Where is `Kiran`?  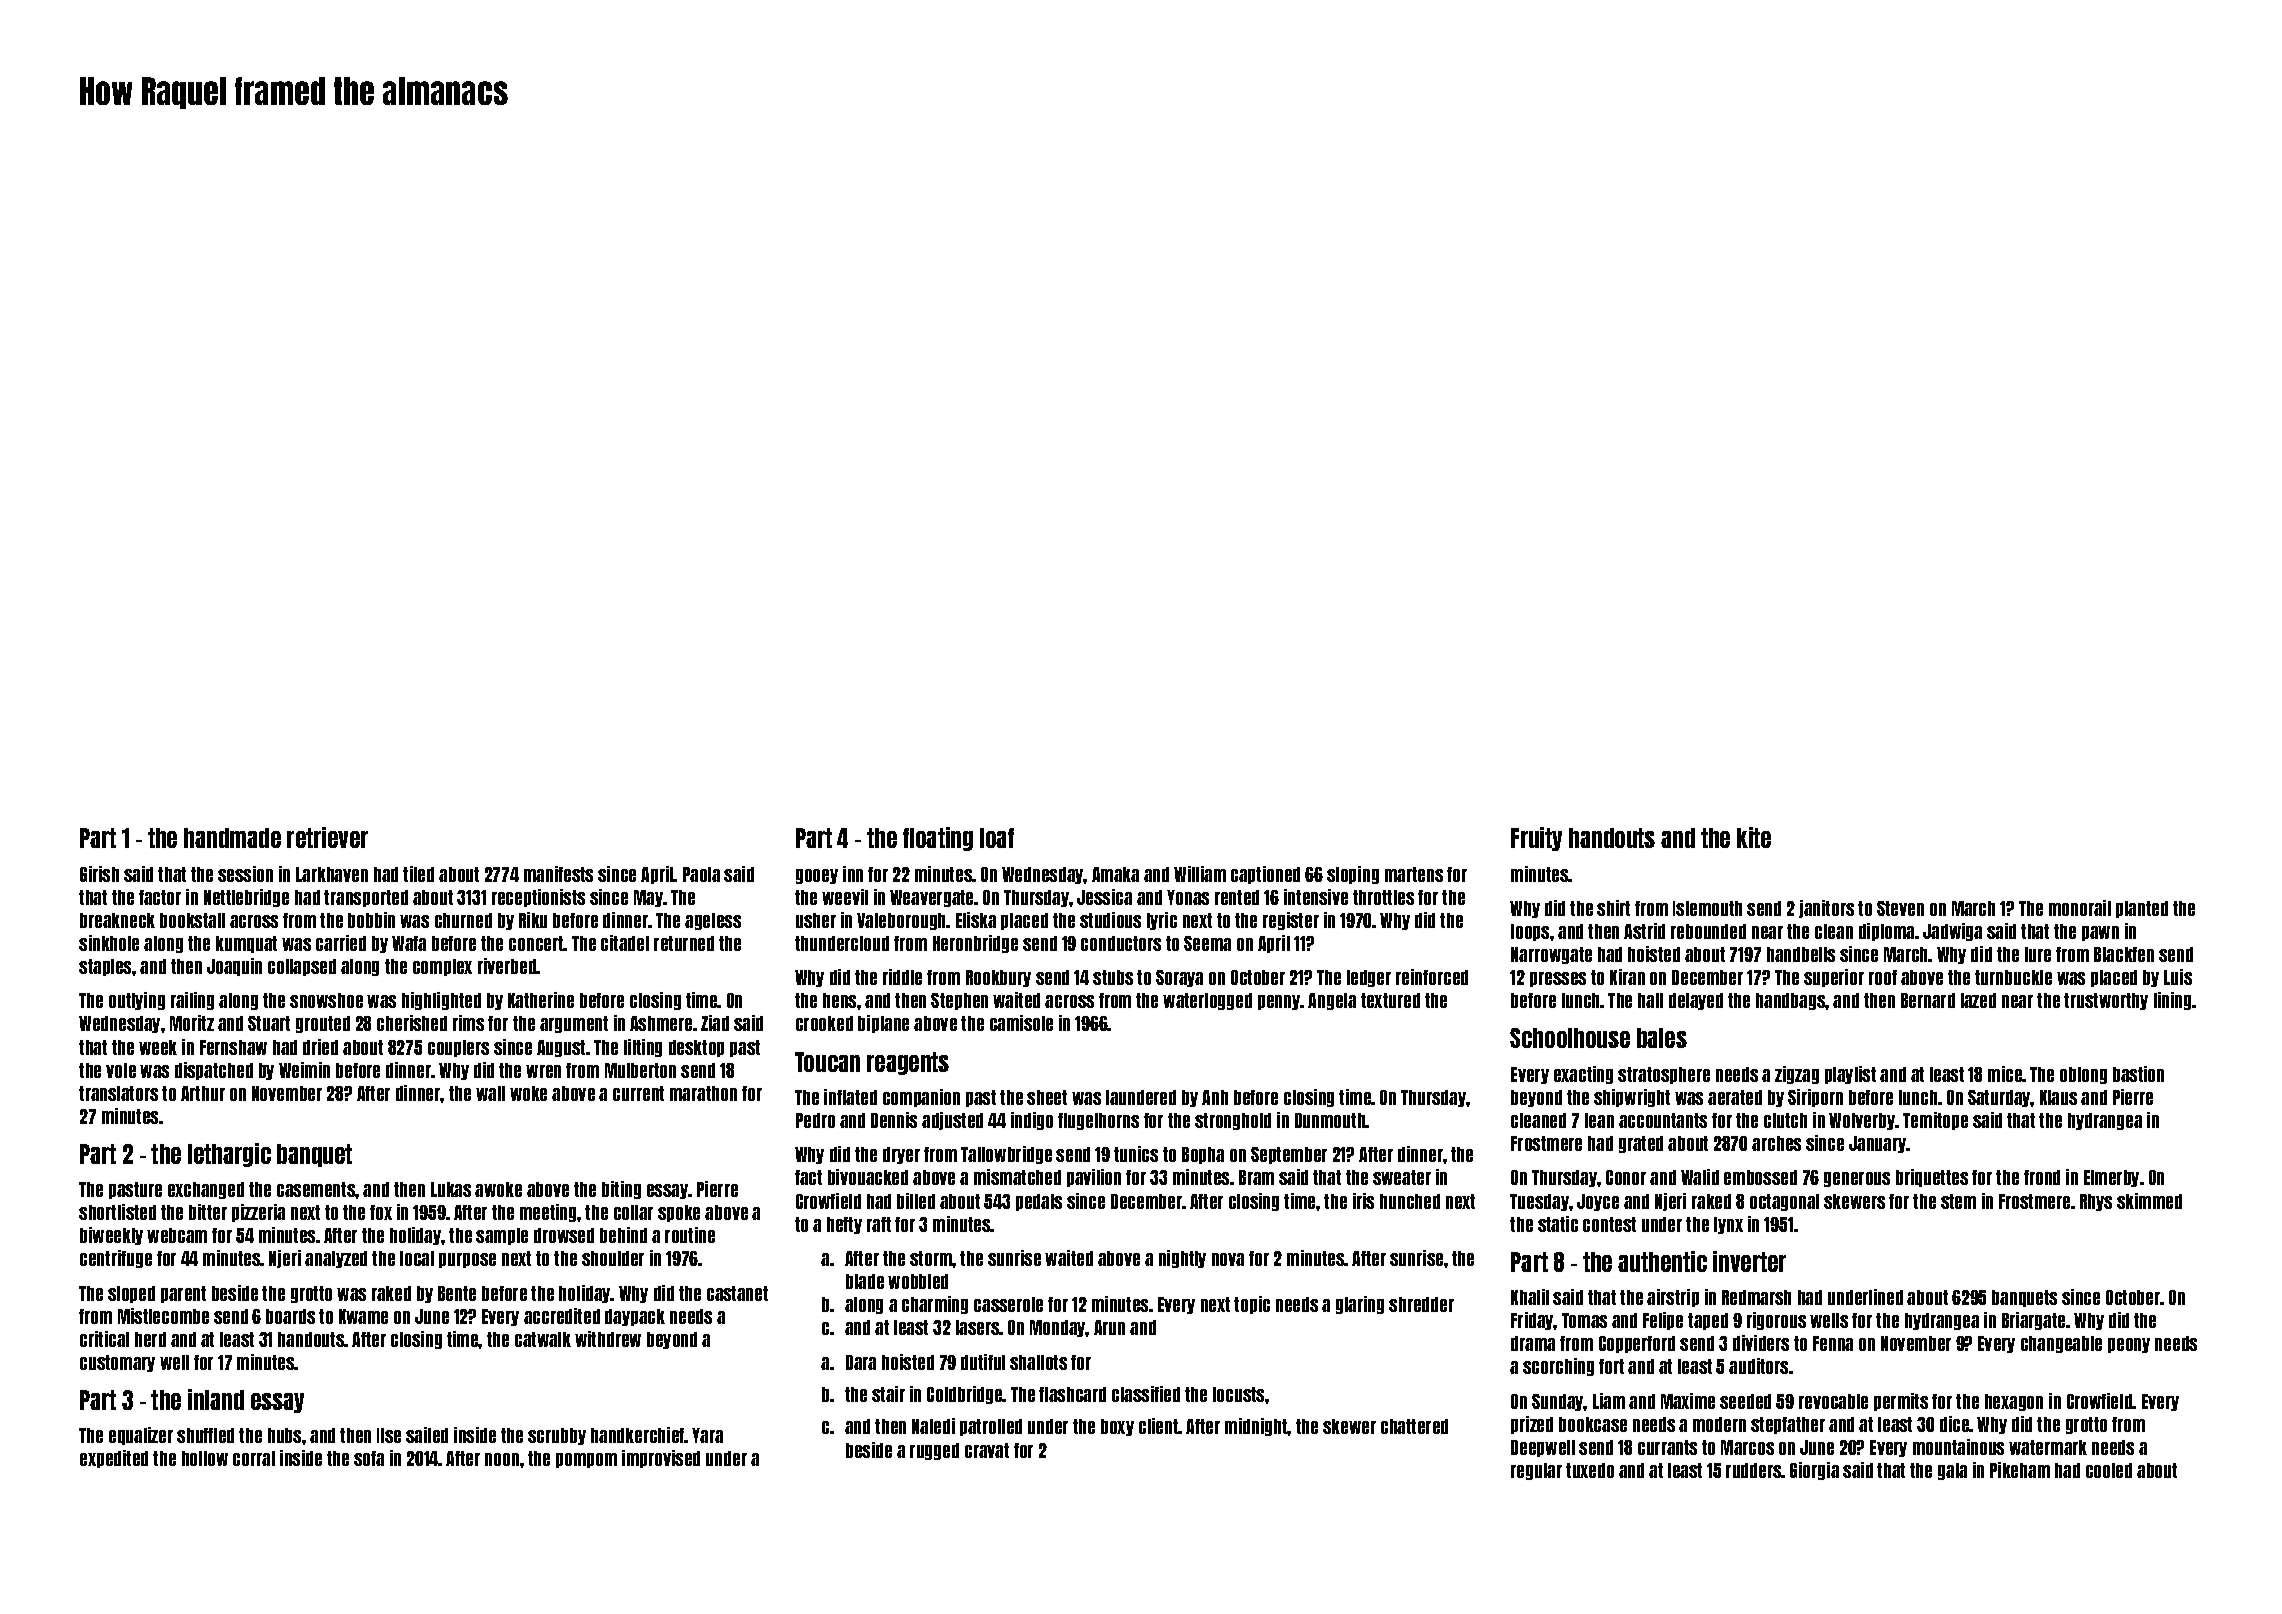 Kiran is located at coordinates (1627, 977).
